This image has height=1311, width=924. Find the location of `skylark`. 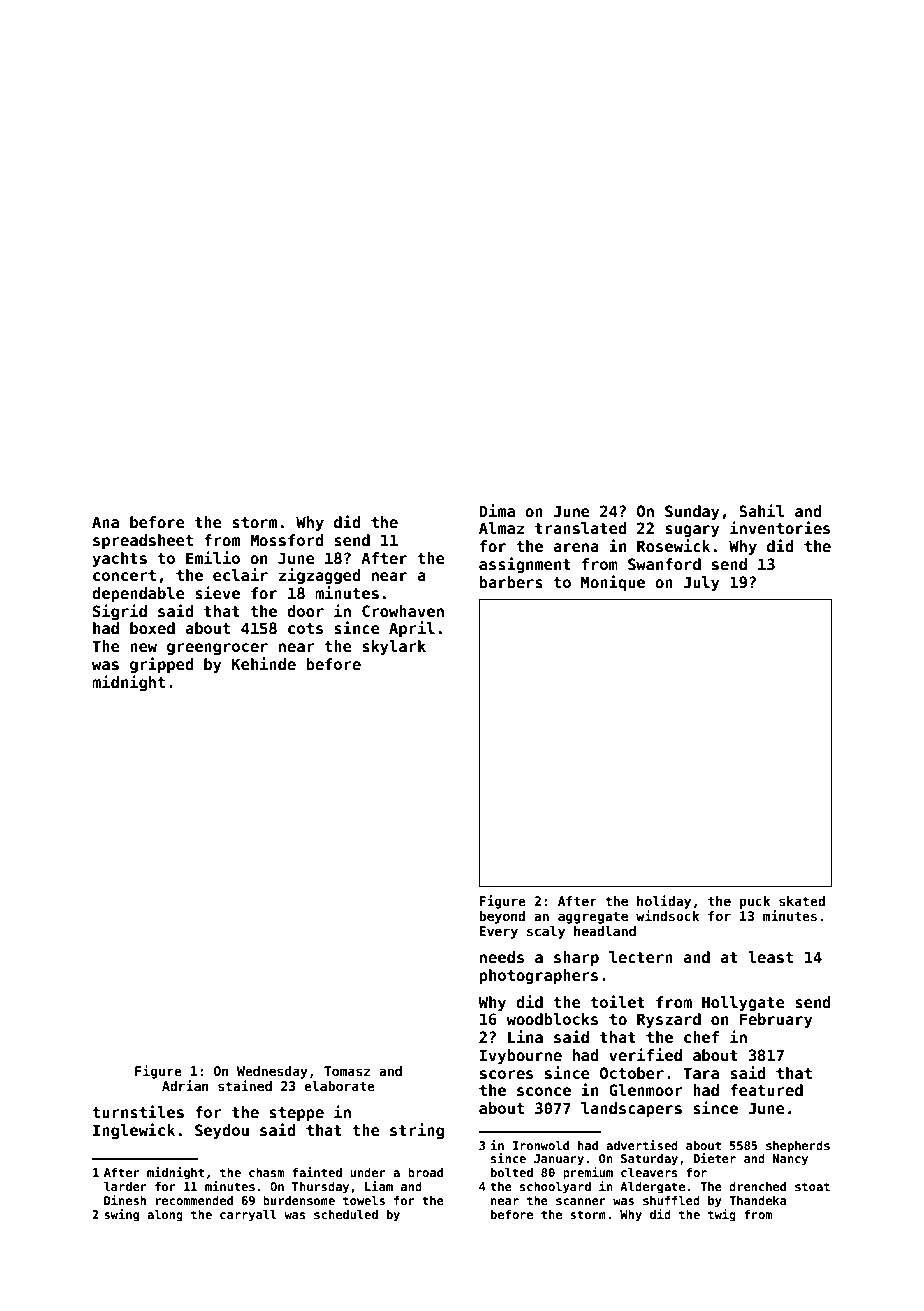

skylark is located at coordinates (394, 647).
